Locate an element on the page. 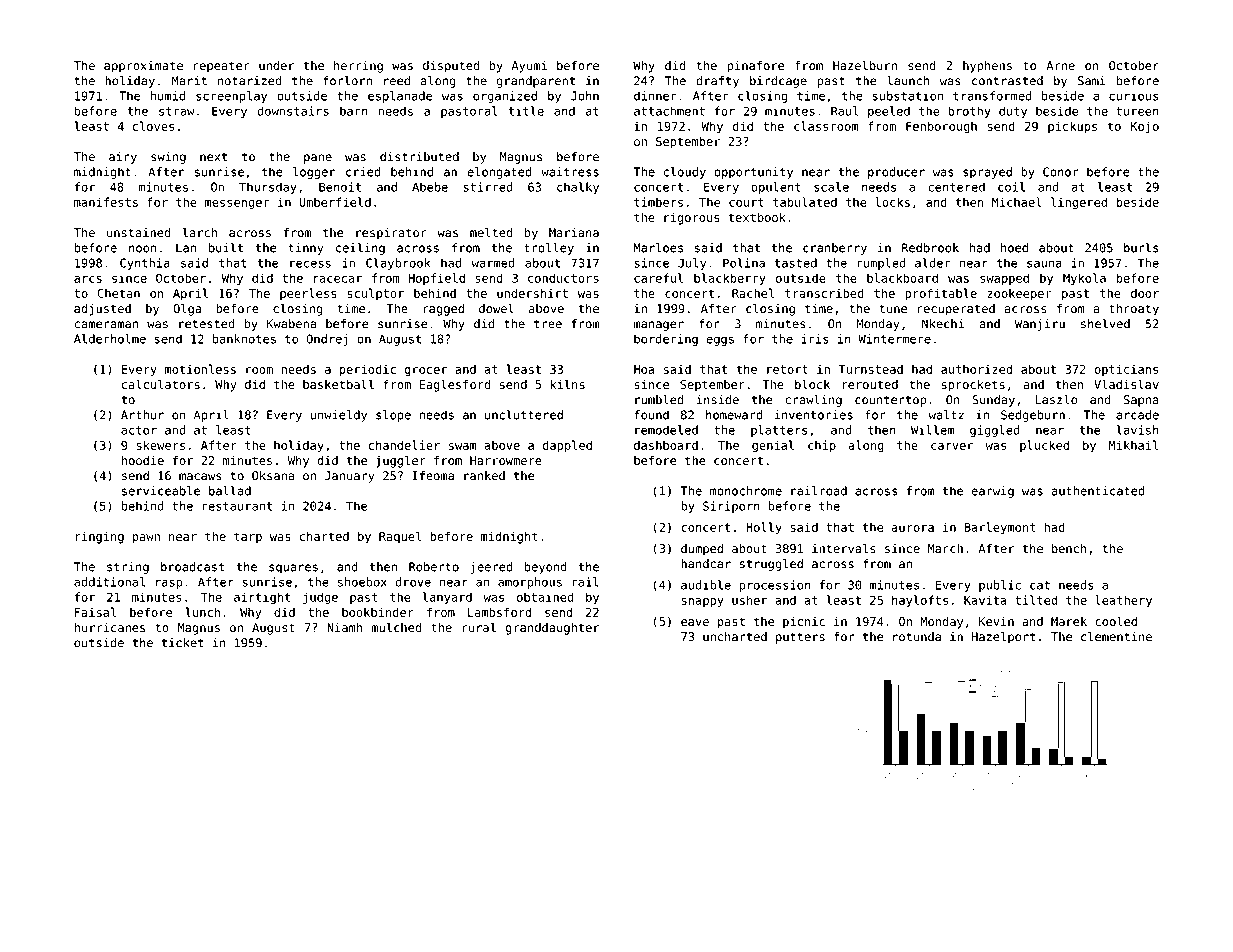  Willem is located at coordinates (932, 430).
